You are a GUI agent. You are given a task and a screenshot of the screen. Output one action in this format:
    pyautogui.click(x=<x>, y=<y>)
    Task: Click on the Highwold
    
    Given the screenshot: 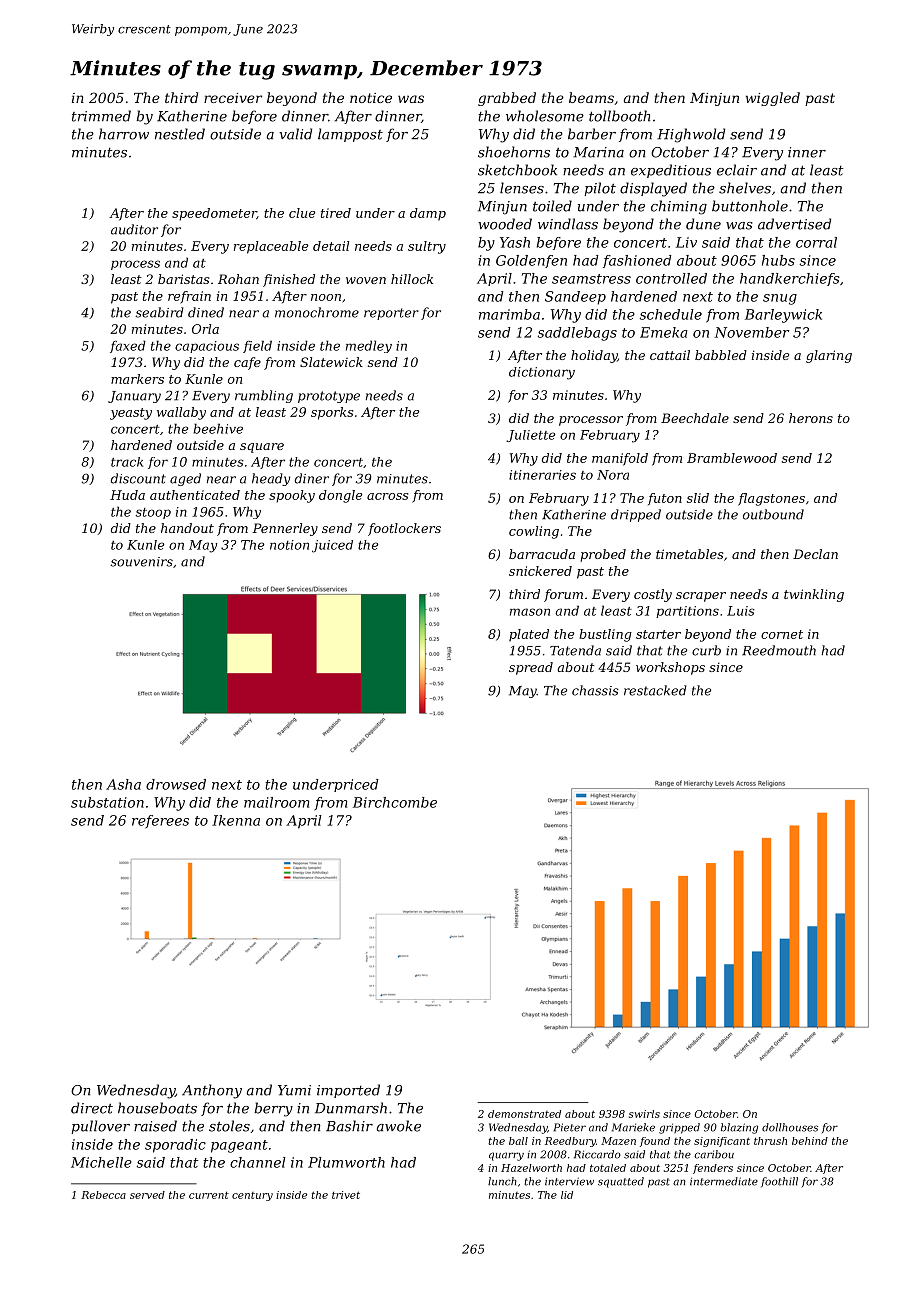 What is the action you would take?
    pyautogui.click(x=691, y=135)
